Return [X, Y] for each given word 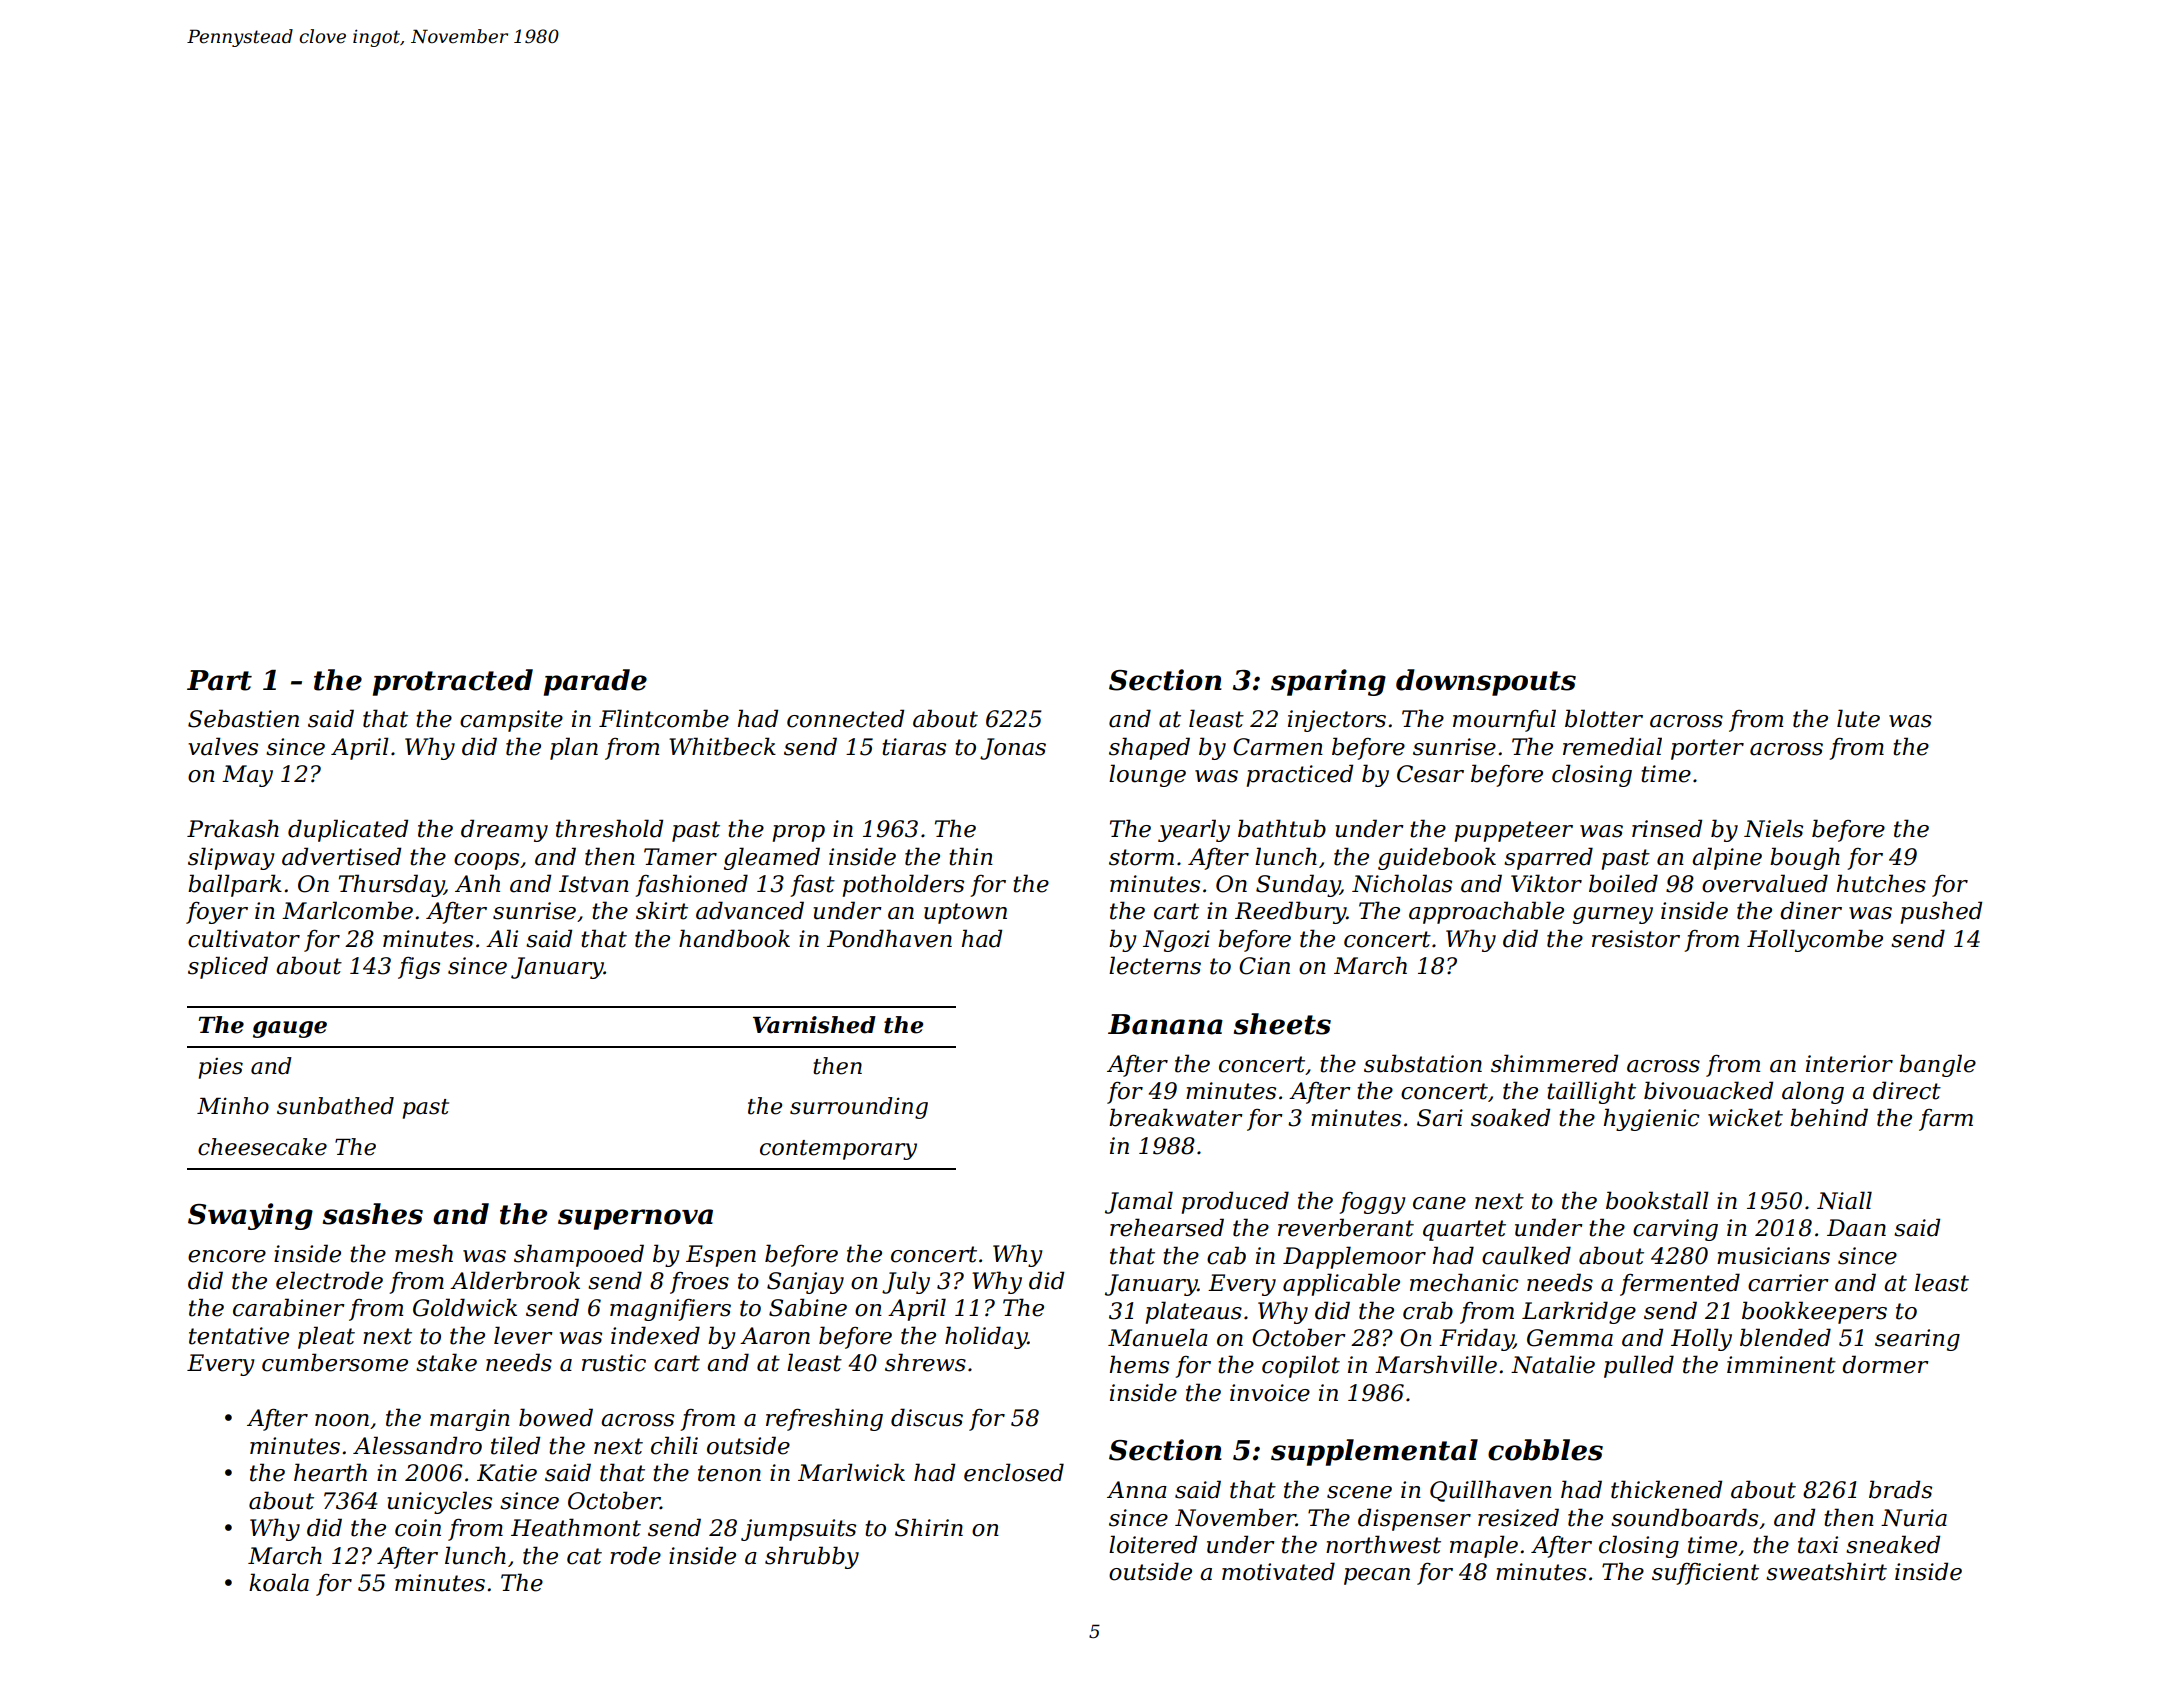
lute [1858, 718]
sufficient [1705, 1574]
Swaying [250, 1216]
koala [279, 1582]
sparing [1328, 682]
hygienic [1652, 1119]
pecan [1377, 1576]
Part [219, 680]
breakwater [1176, 1117]
